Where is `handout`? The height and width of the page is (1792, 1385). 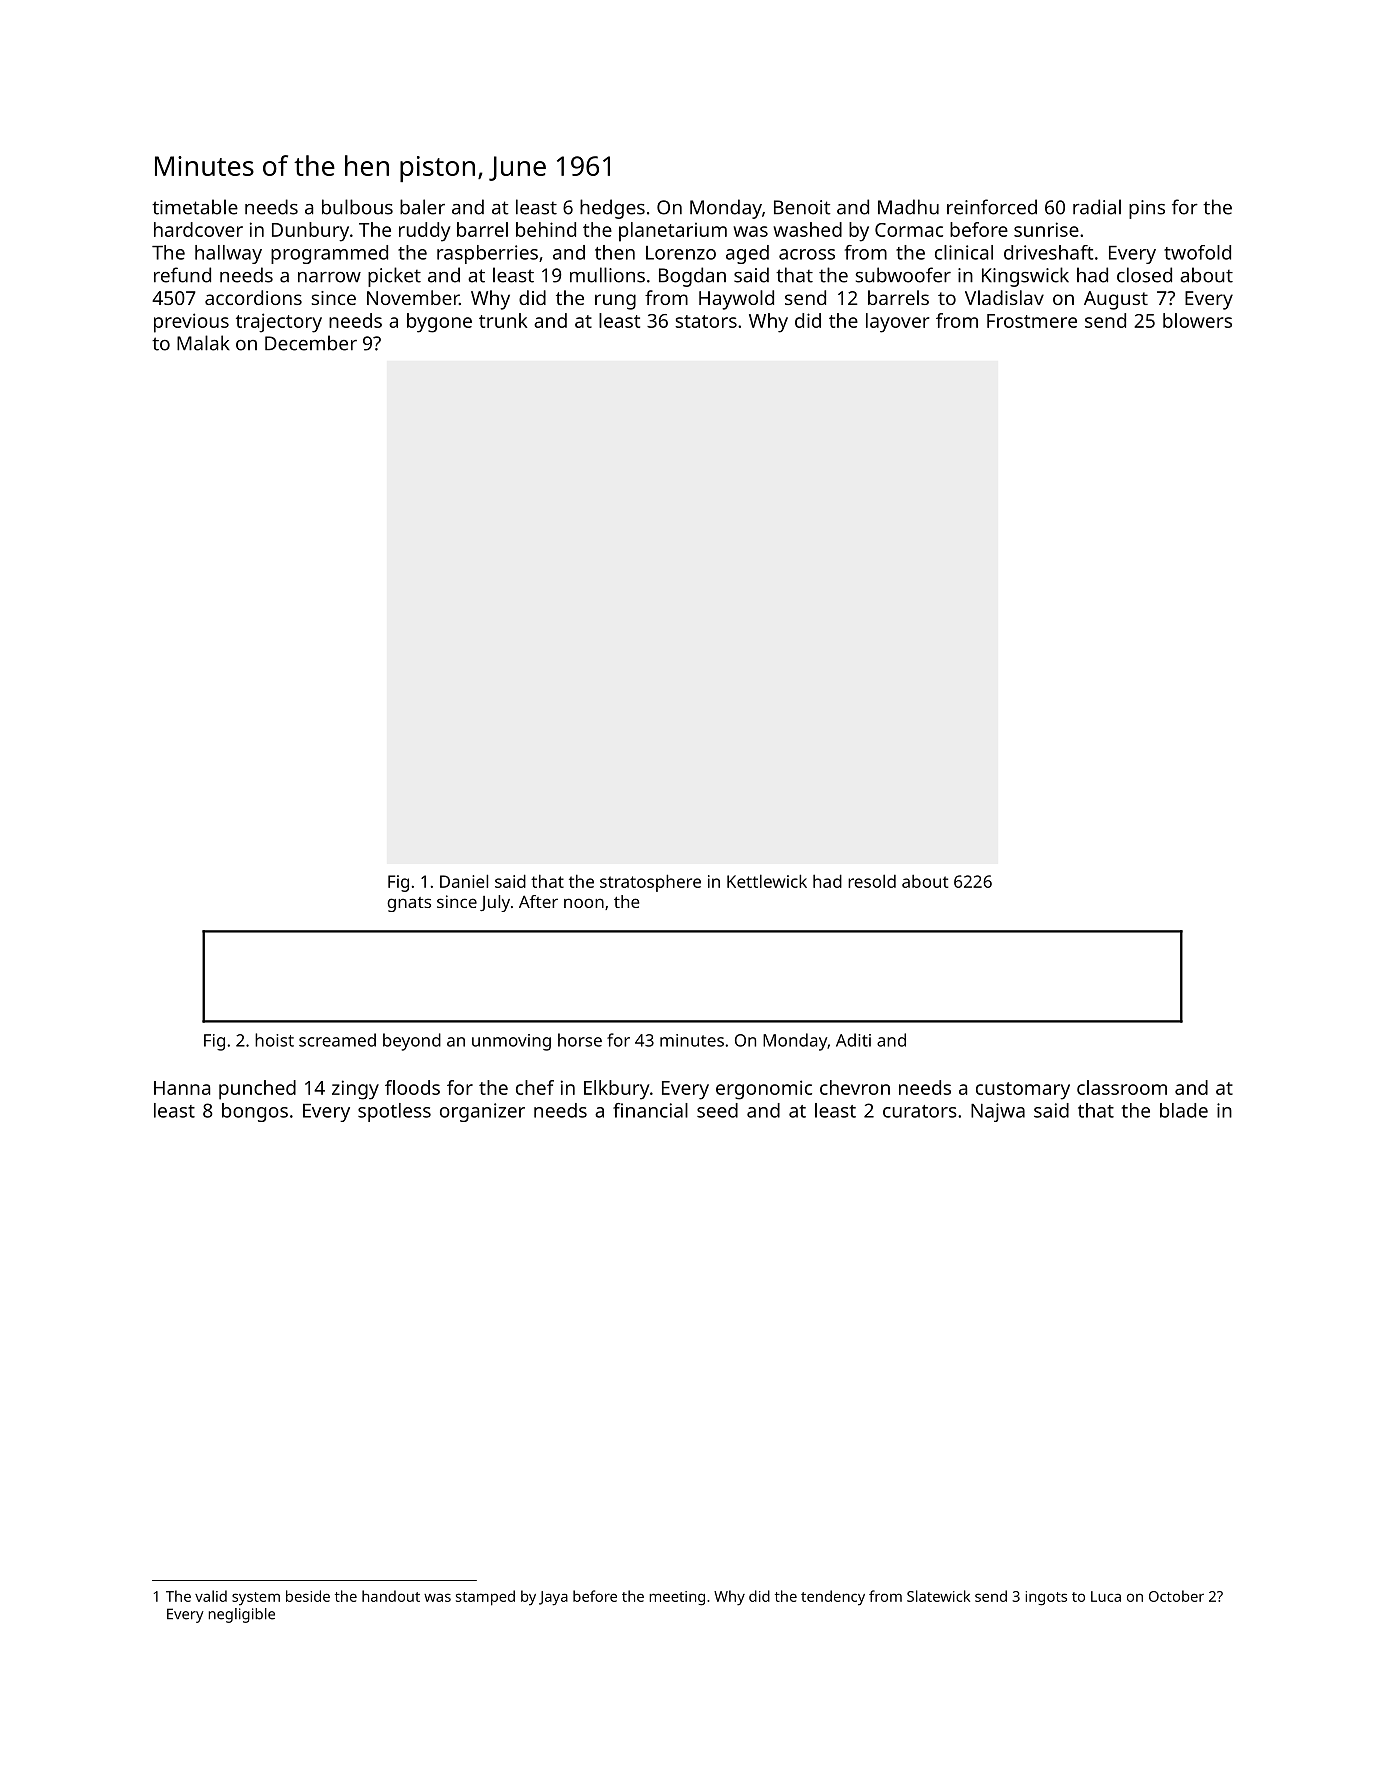
handout is located at coordinates (391, 1596).
